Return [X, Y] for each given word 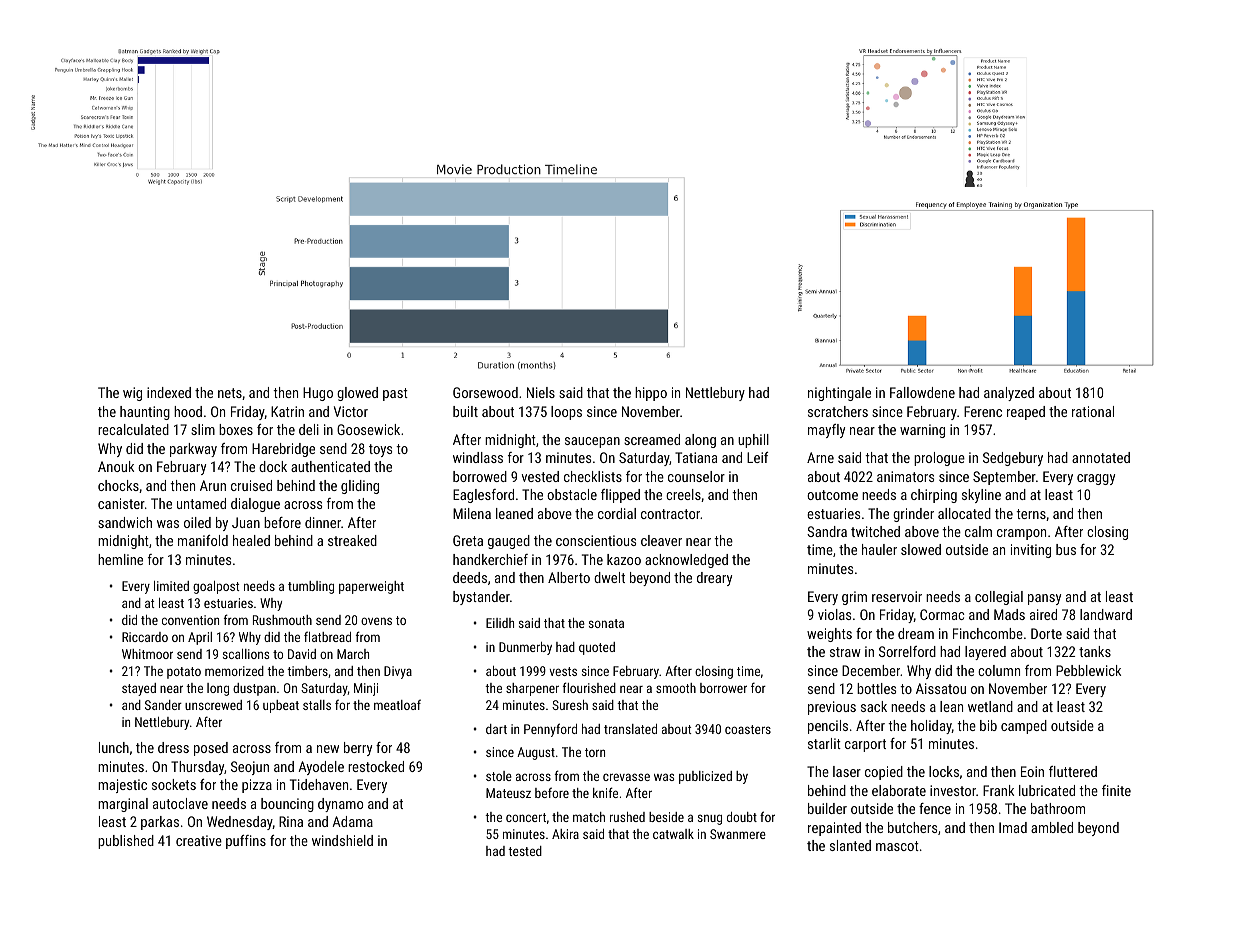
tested [525, 851]
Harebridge [283, 450]
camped [1024, 727]
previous [832, 708]
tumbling [311, 587]
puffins [246, 842]
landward [1106, 614]
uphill [753, 441]
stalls [317, 705]
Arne [820, 457]
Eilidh [500, 623]
